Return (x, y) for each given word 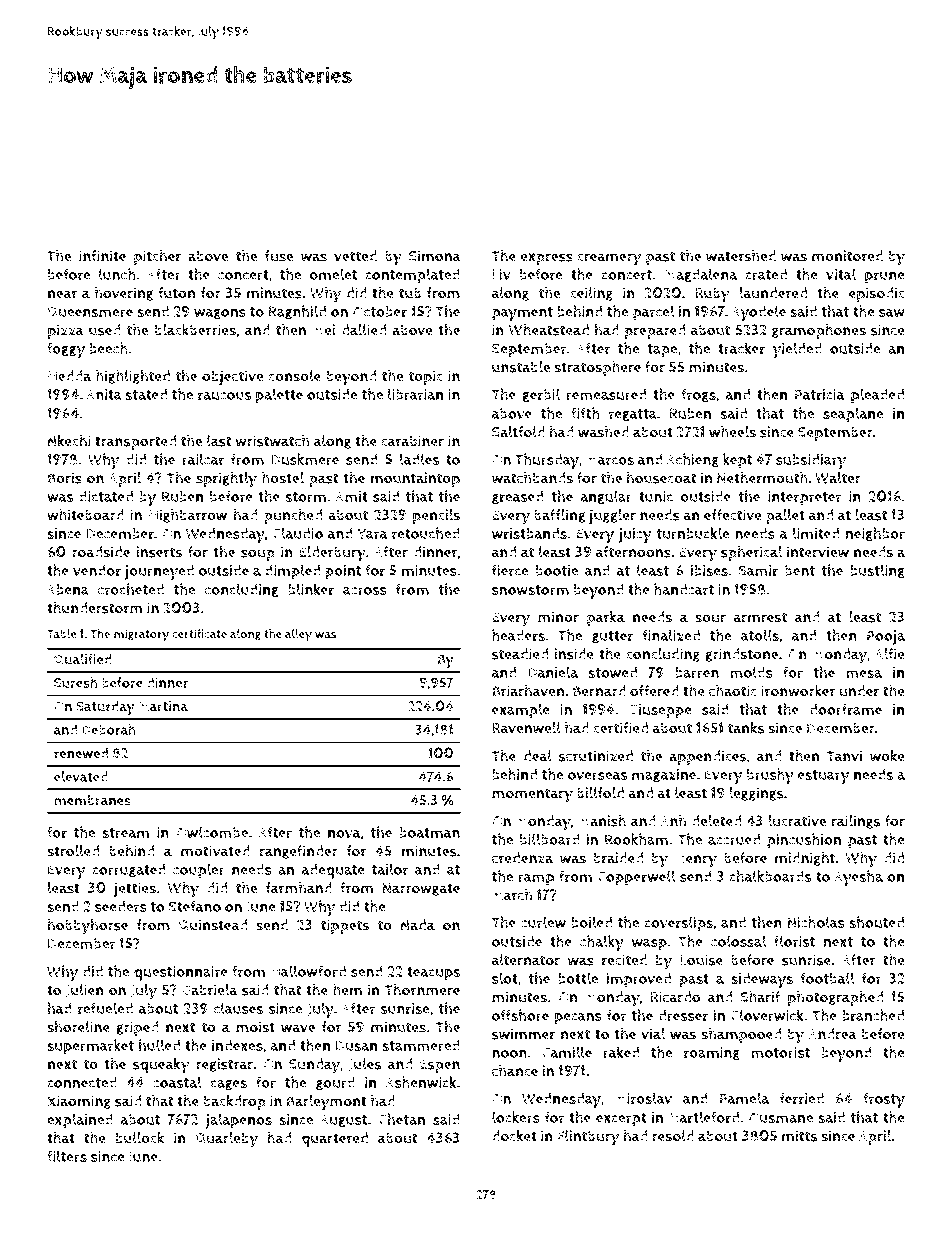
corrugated (128, 870)
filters (67, 1156)
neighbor (875, 534)
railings (856, 822)
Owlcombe (212, 832)
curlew (543, 922)
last (219, 441)
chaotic (733, 691)
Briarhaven (528, 691)
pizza (66, 331)
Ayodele (759, 313)
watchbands (532, 478)
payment (522, 314)
